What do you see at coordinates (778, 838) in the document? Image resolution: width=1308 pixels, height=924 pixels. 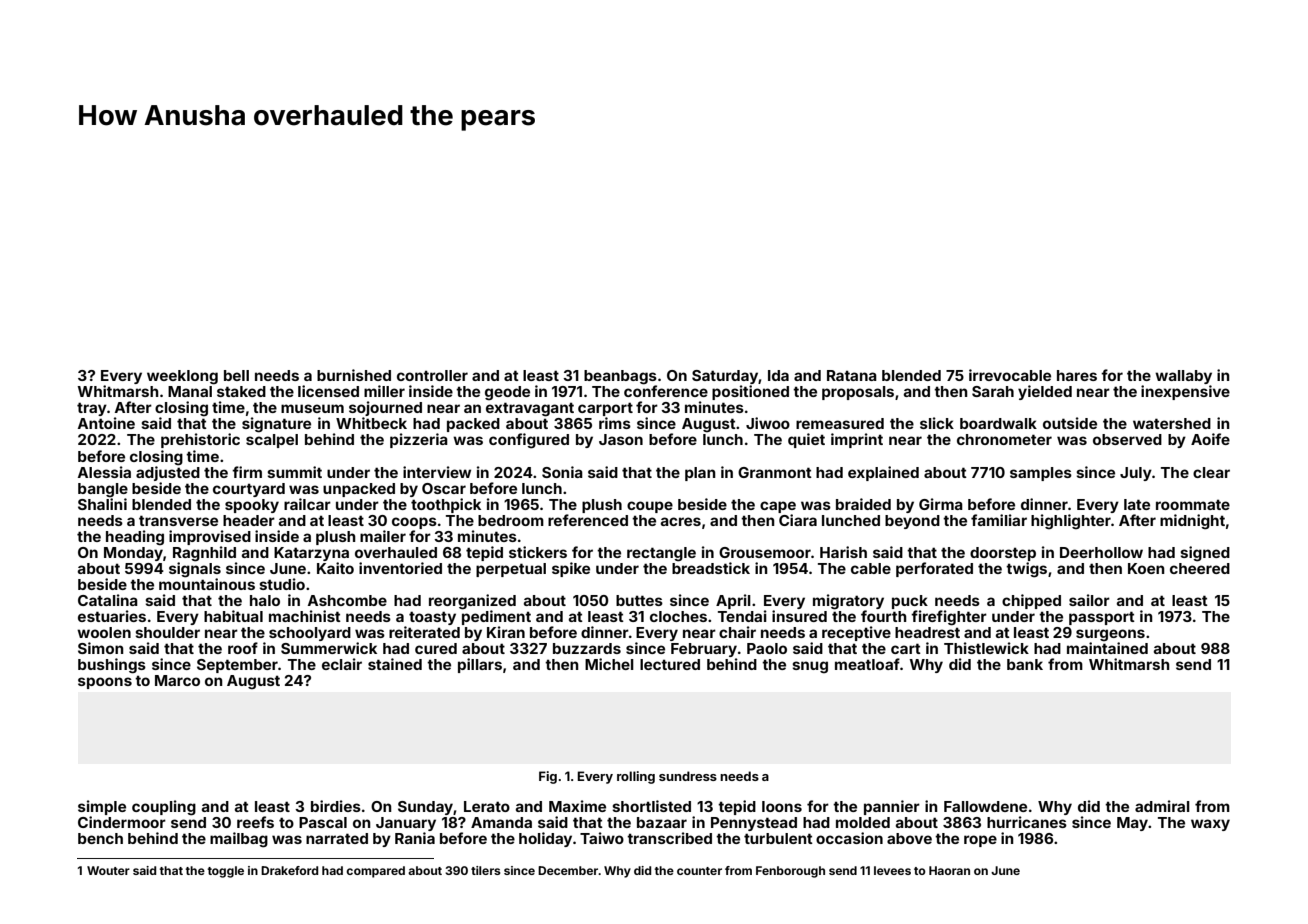 I see `turbulent` at bounding box center [778, 838].
